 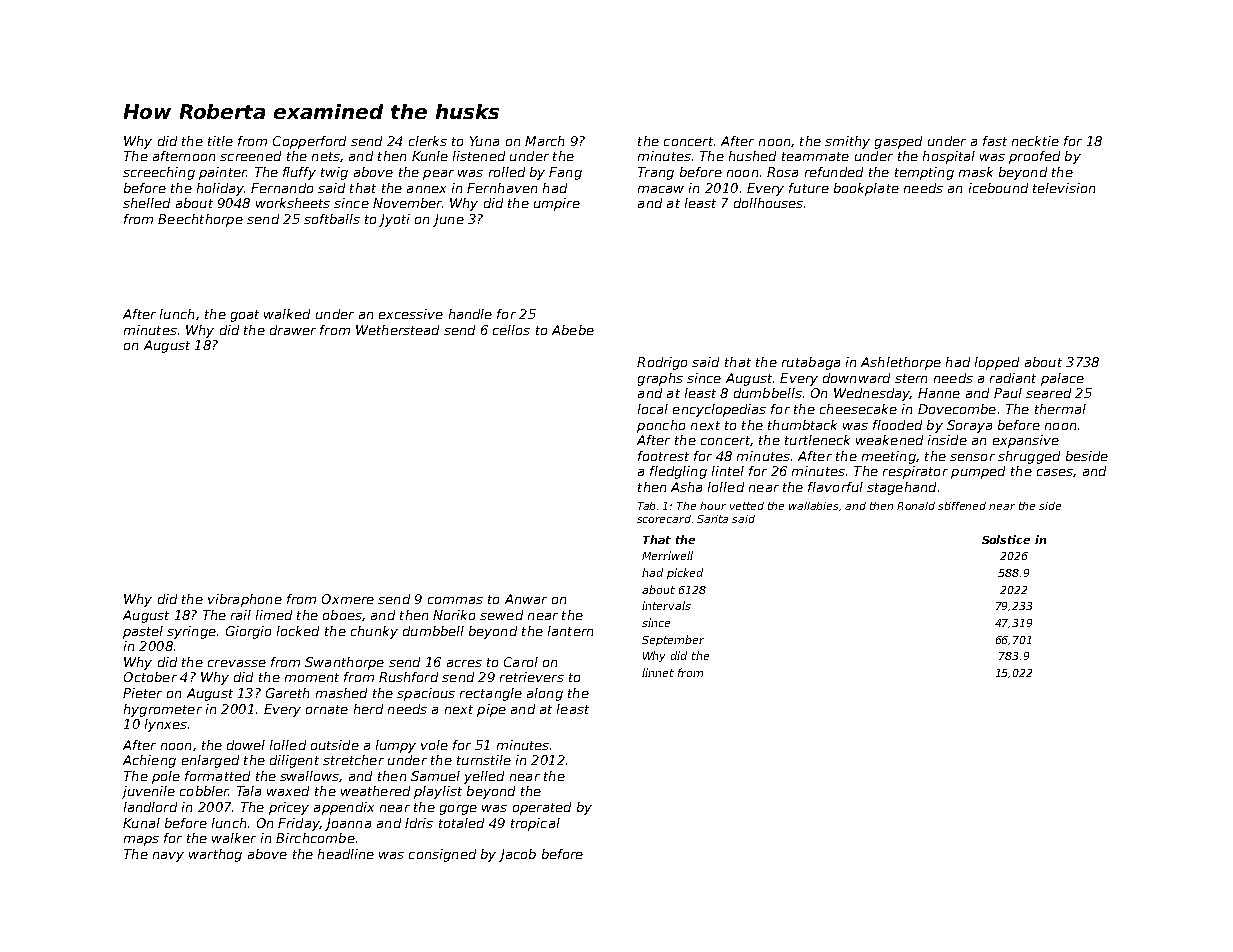 I want to click on Solstice, so click(x=1006, y=539).
